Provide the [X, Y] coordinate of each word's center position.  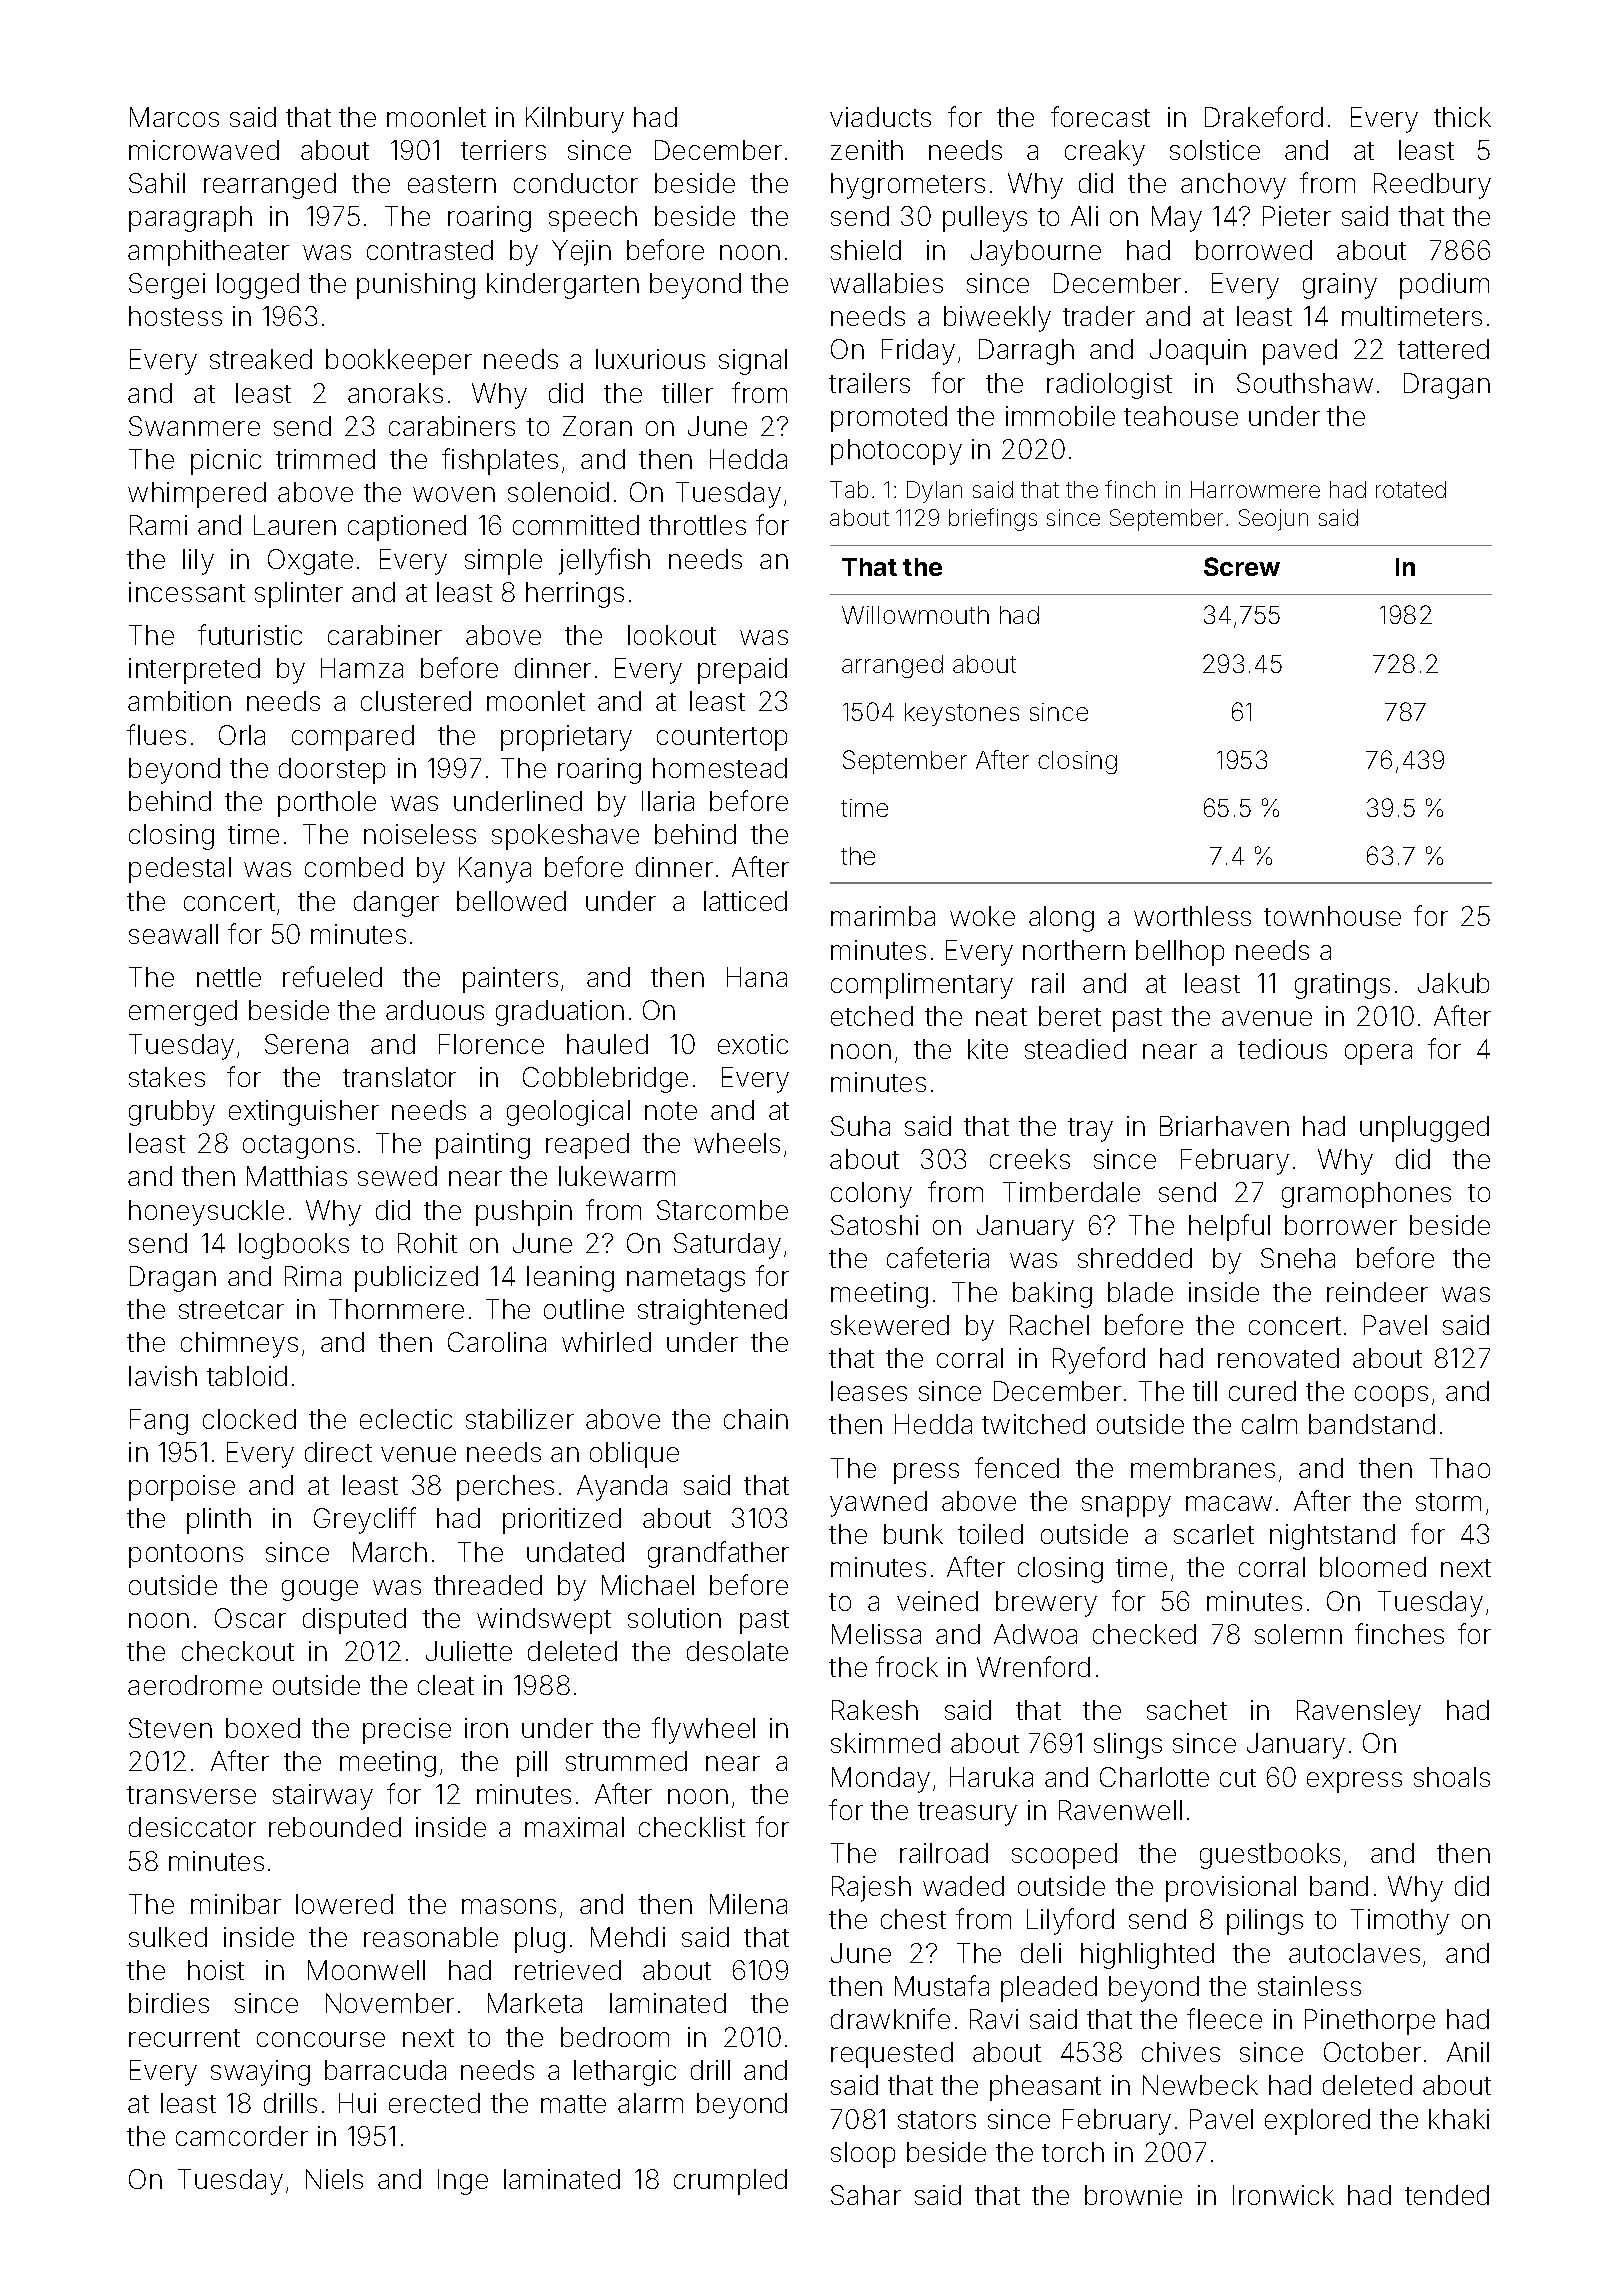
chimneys [239, 1345]
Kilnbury [575, 120]
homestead [720, 768]
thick [1462, 117]
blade [1140, 1292]
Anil [1468, 2052]
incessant [187, 592]
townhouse [1332, 916]
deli [1041, 1953]
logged [258, 286]
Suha [860, 1126]
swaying [260, 2073]
